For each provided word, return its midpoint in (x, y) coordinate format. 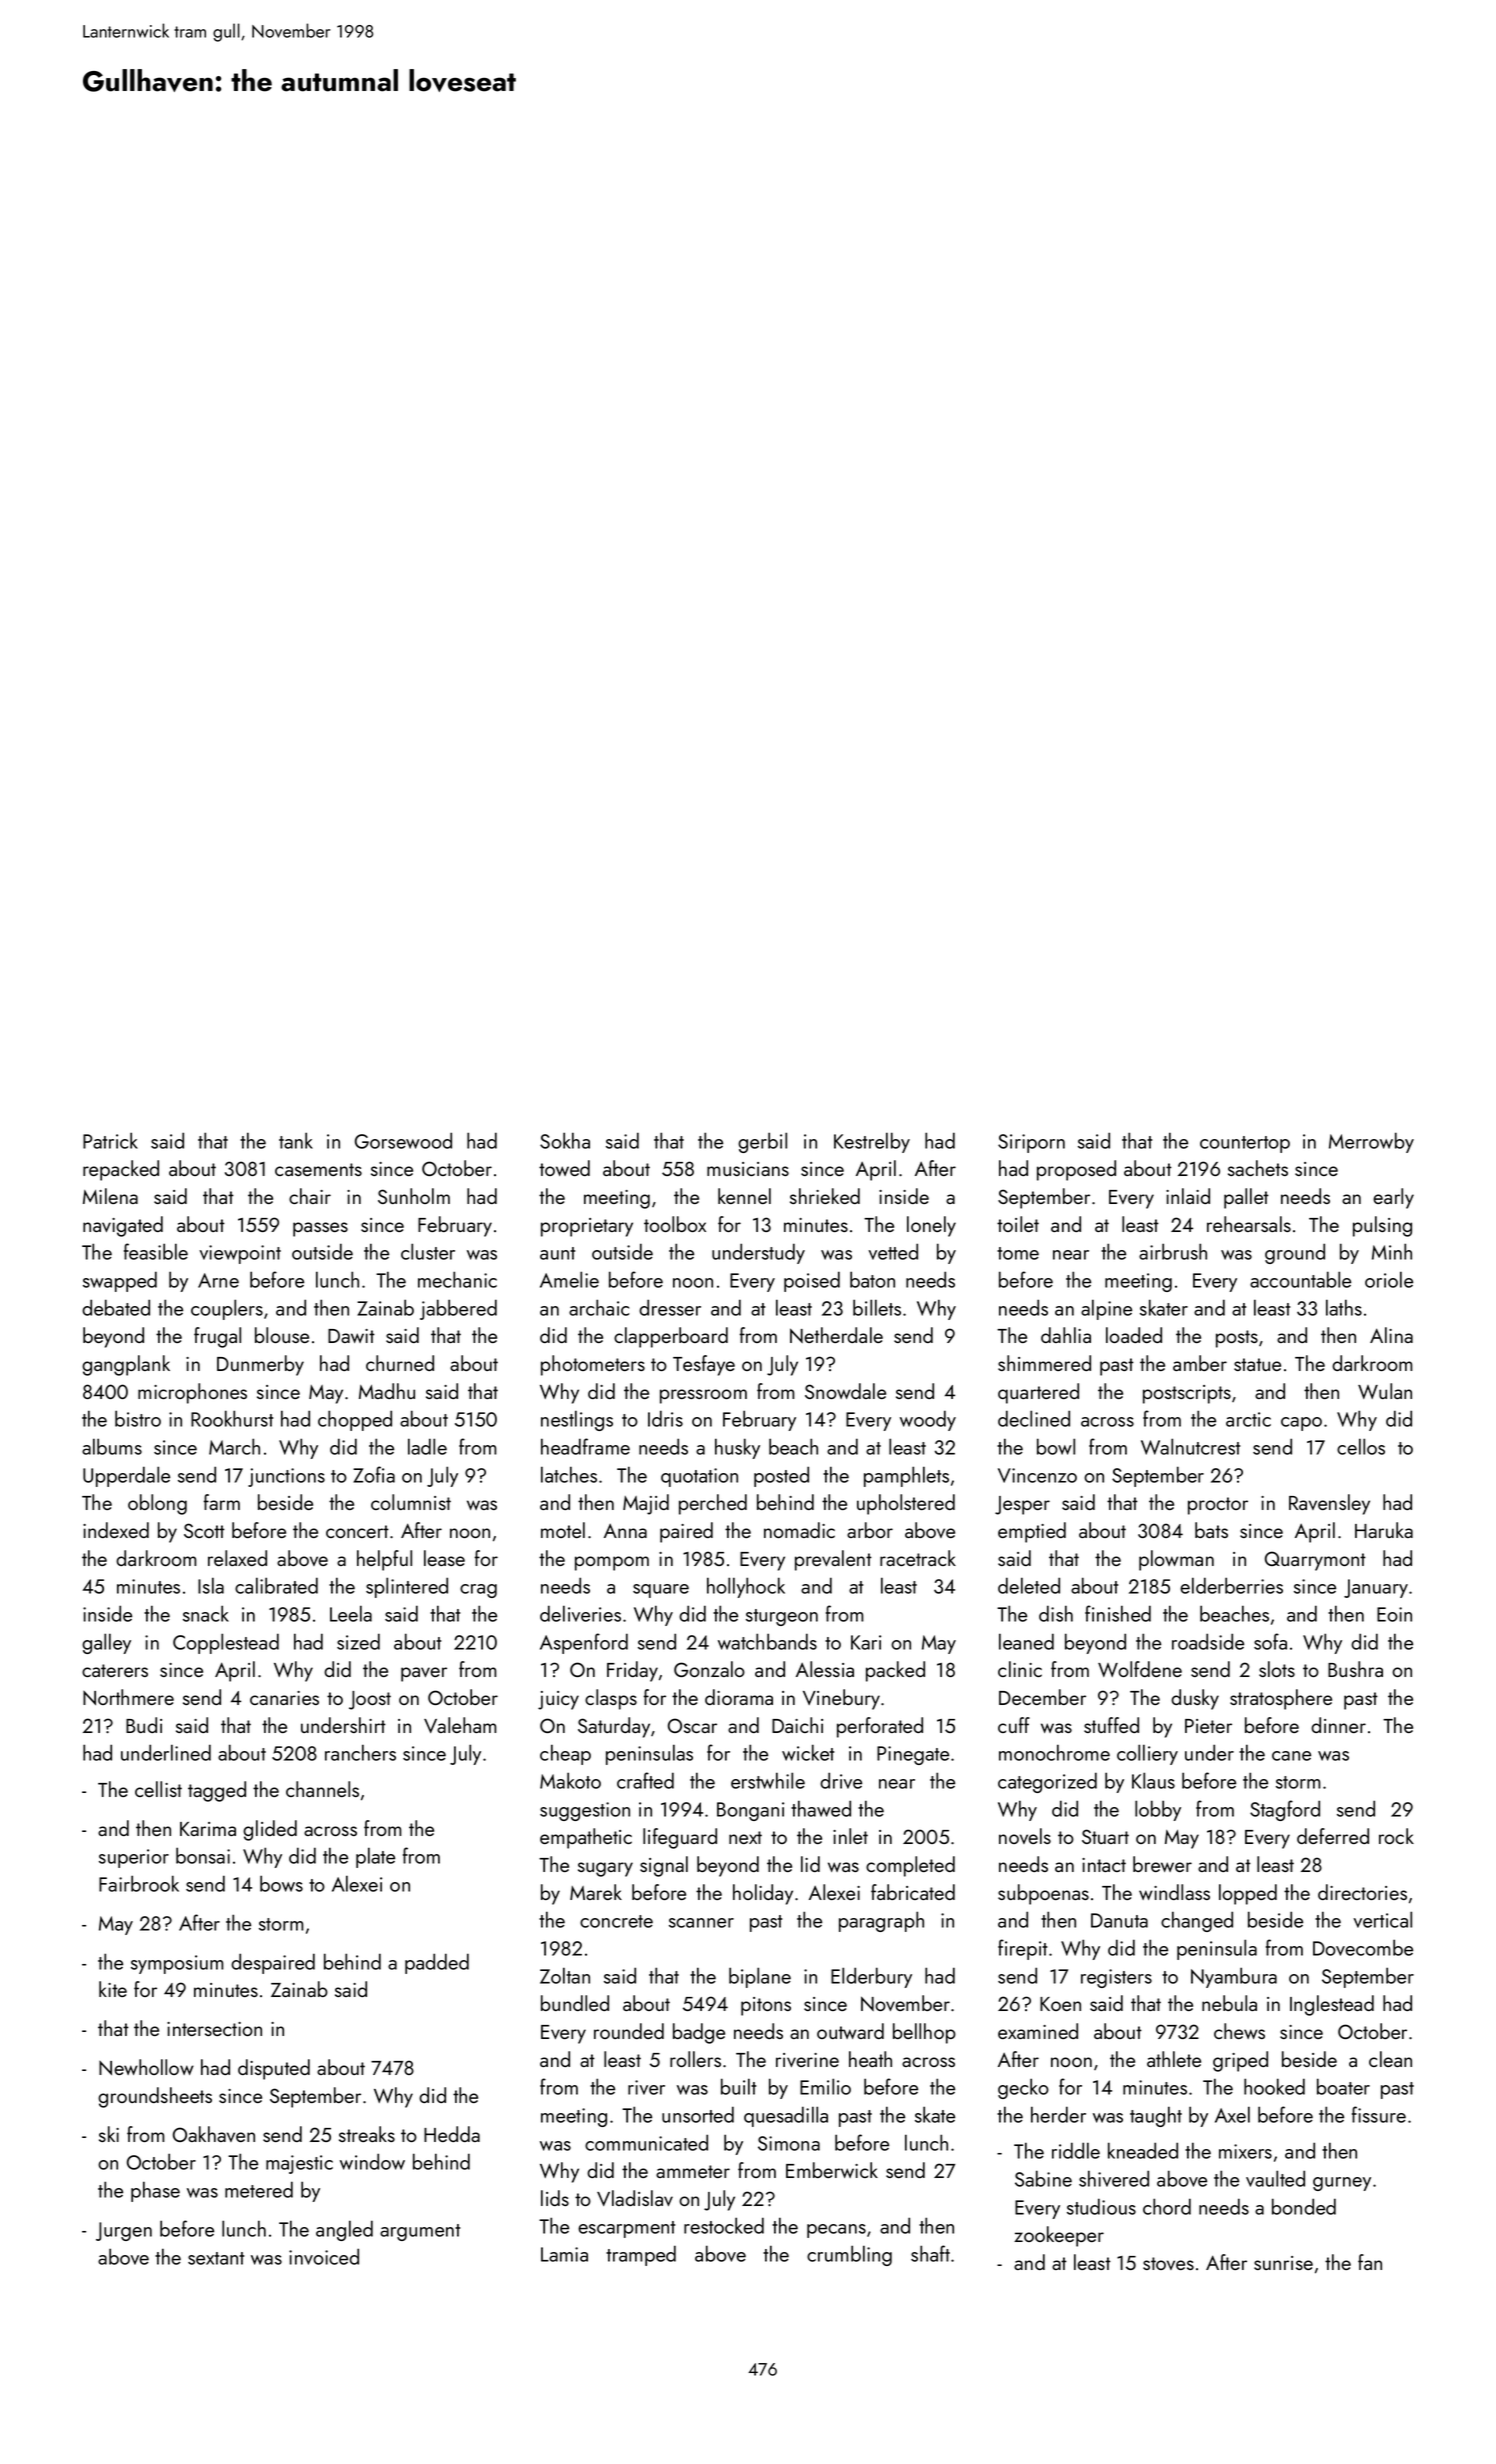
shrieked (825, 1196)
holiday (763, 1894)
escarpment (626, 2229)
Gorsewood (403, 1140)
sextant (216, 2258)
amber (1200, 1363)
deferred (1333, 1836)
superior (134, 1858)
